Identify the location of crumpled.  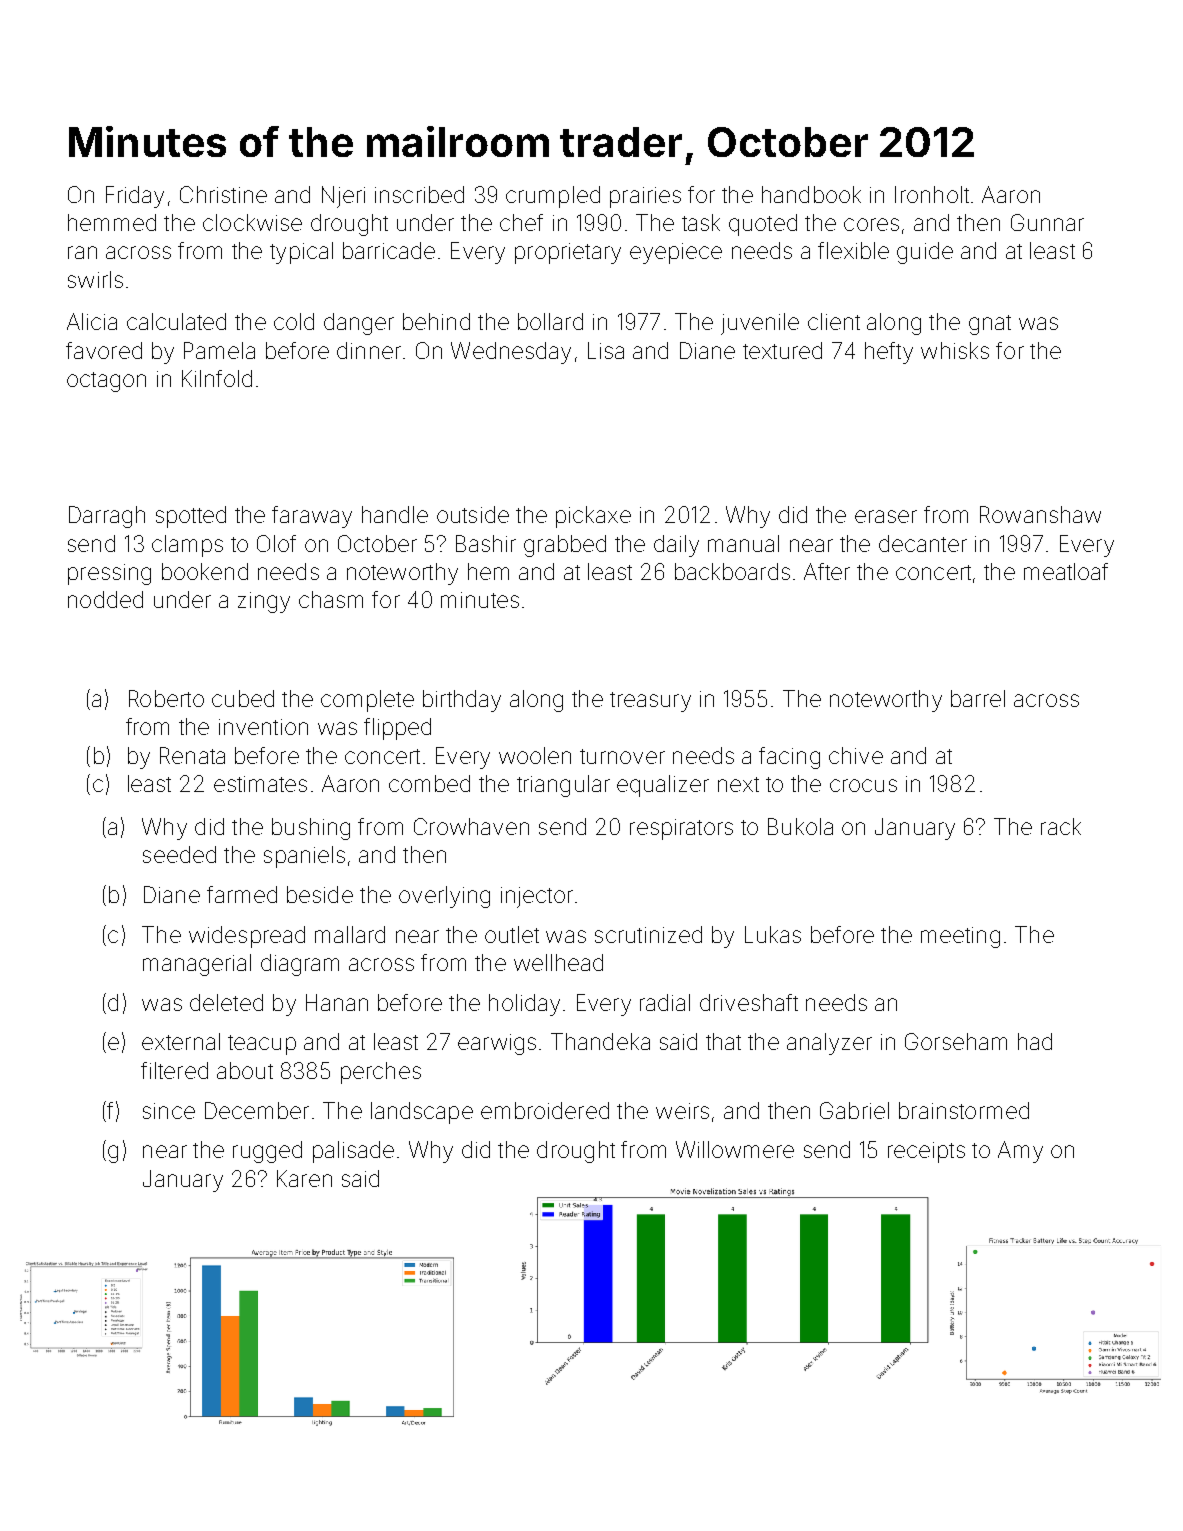
(553, 197).
